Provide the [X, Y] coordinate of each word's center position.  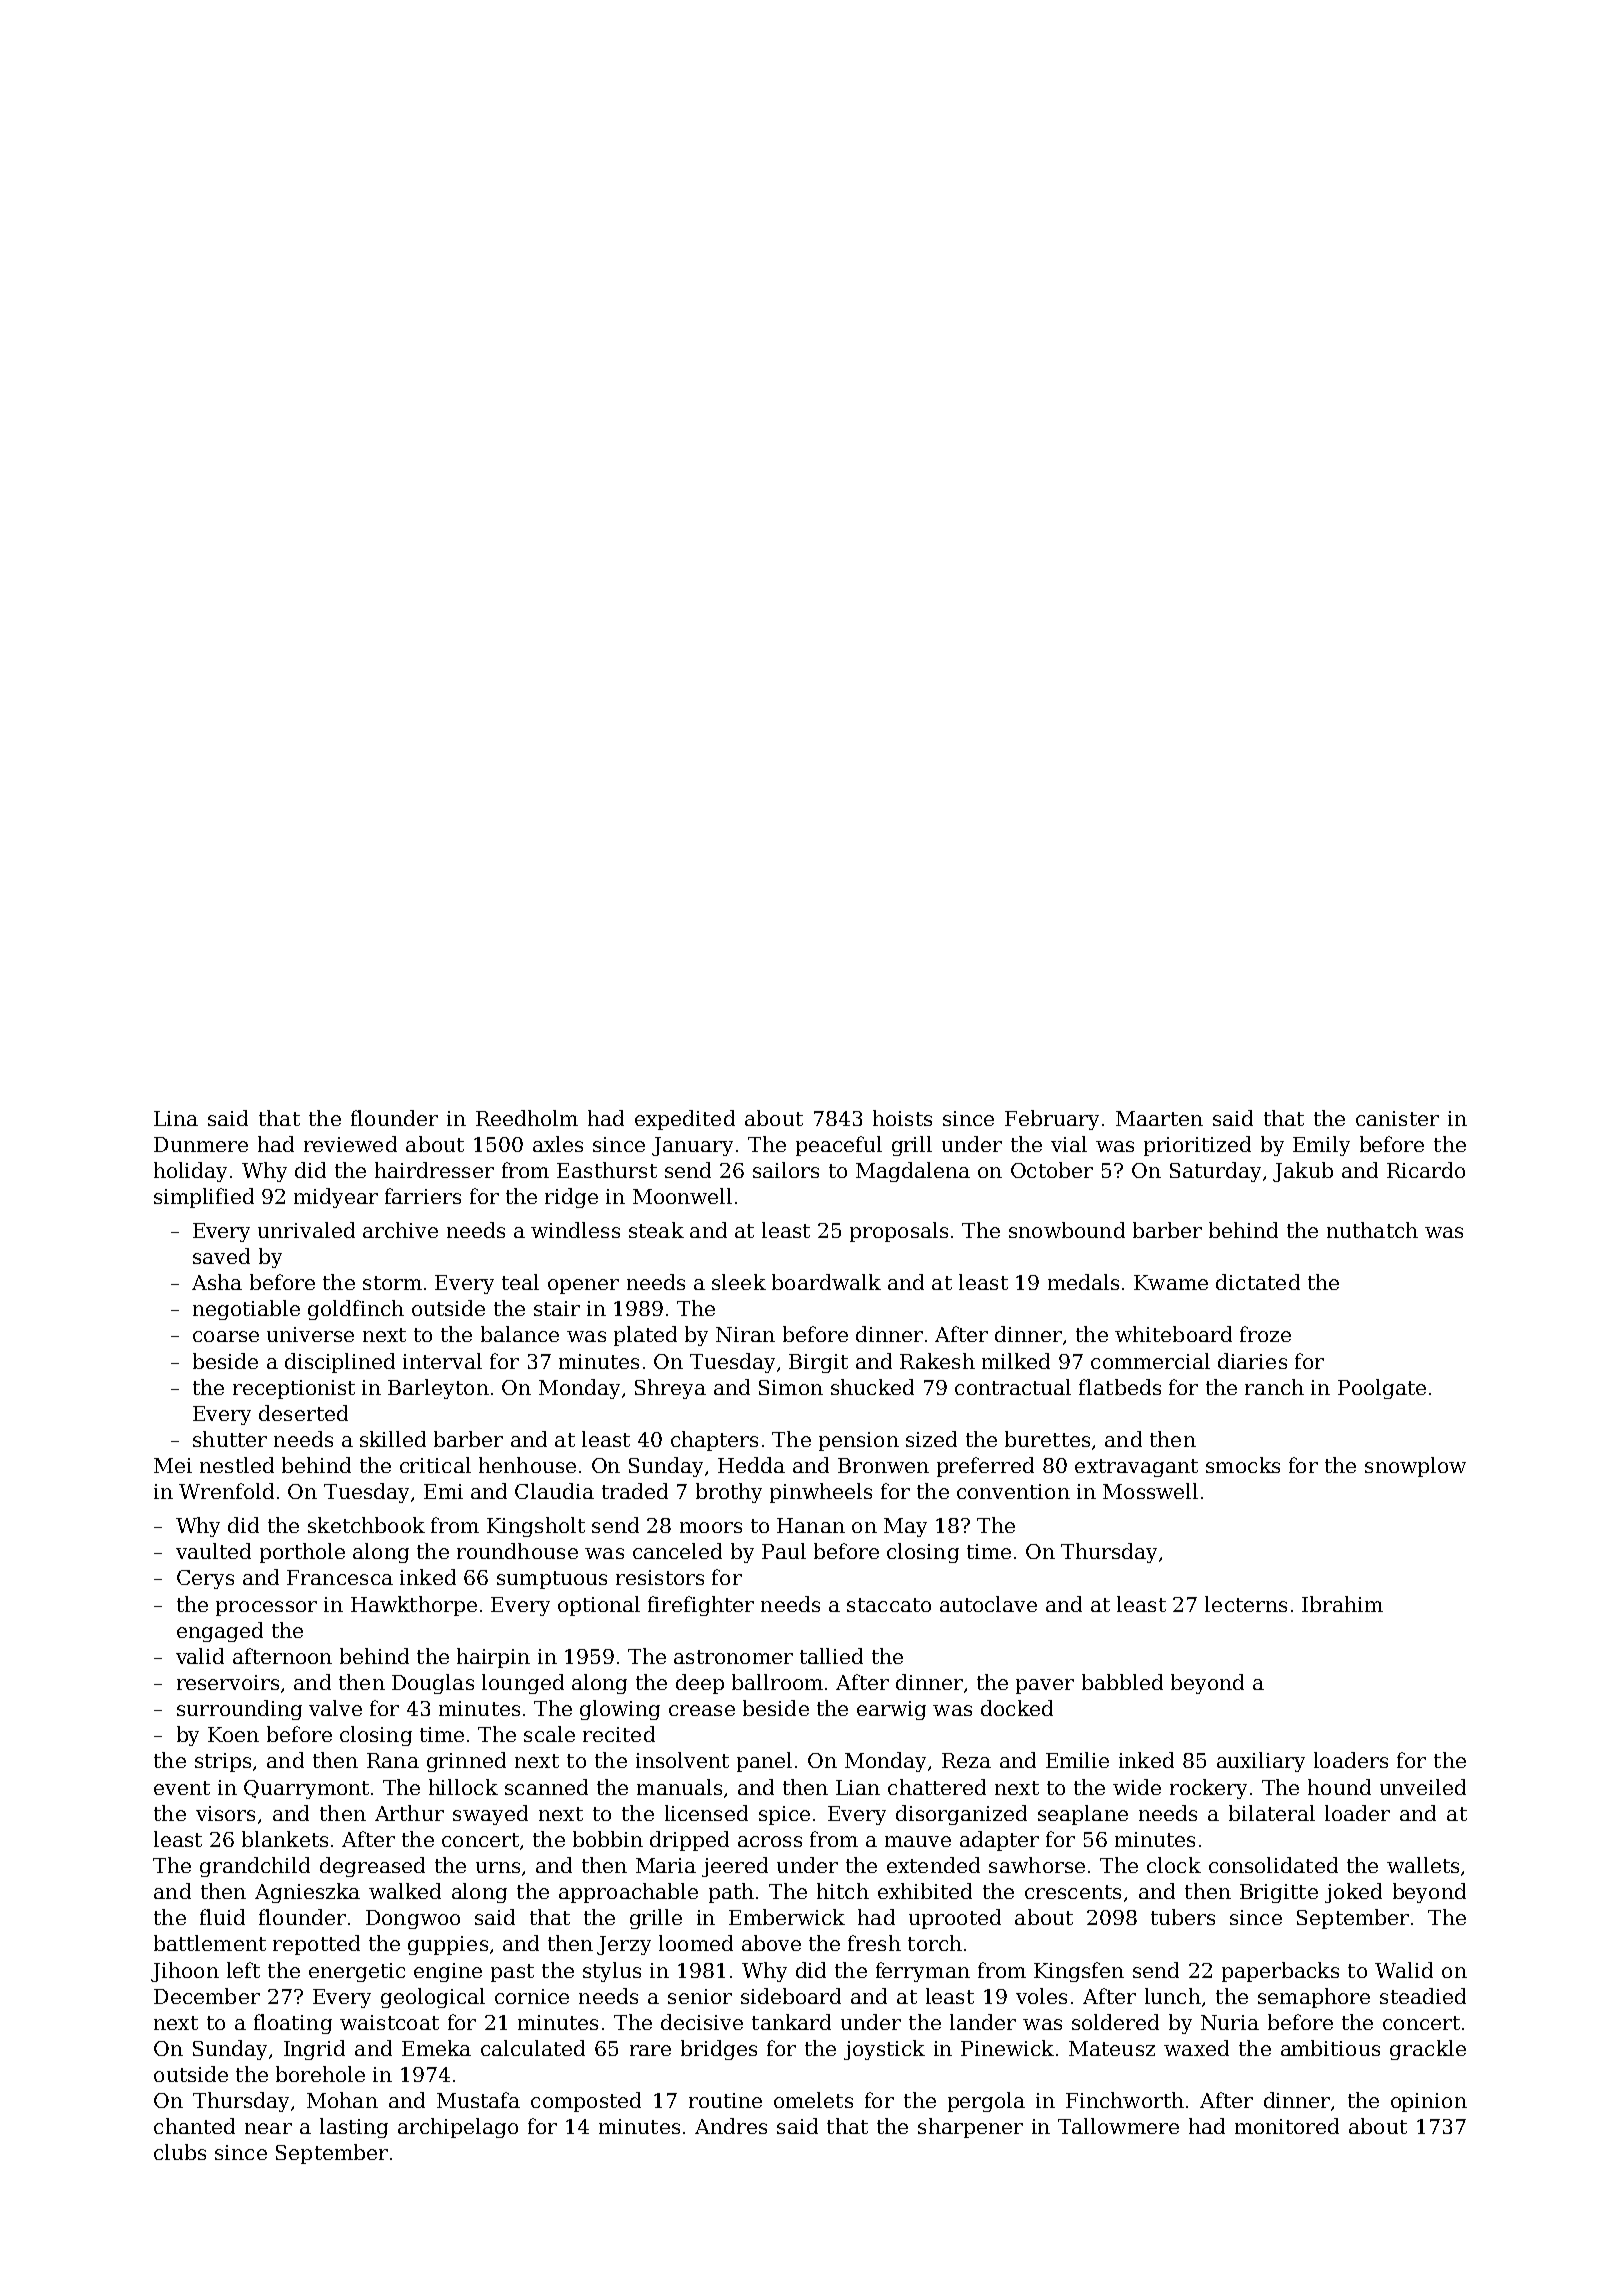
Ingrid [314, 2050]
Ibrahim [1342, 1604]
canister [1397, 1118]
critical [435, 1465]
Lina [176, 1118]
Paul [784, 1551]
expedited [685, 1120]
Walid [1404, 1970]
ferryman [923, 1972]
